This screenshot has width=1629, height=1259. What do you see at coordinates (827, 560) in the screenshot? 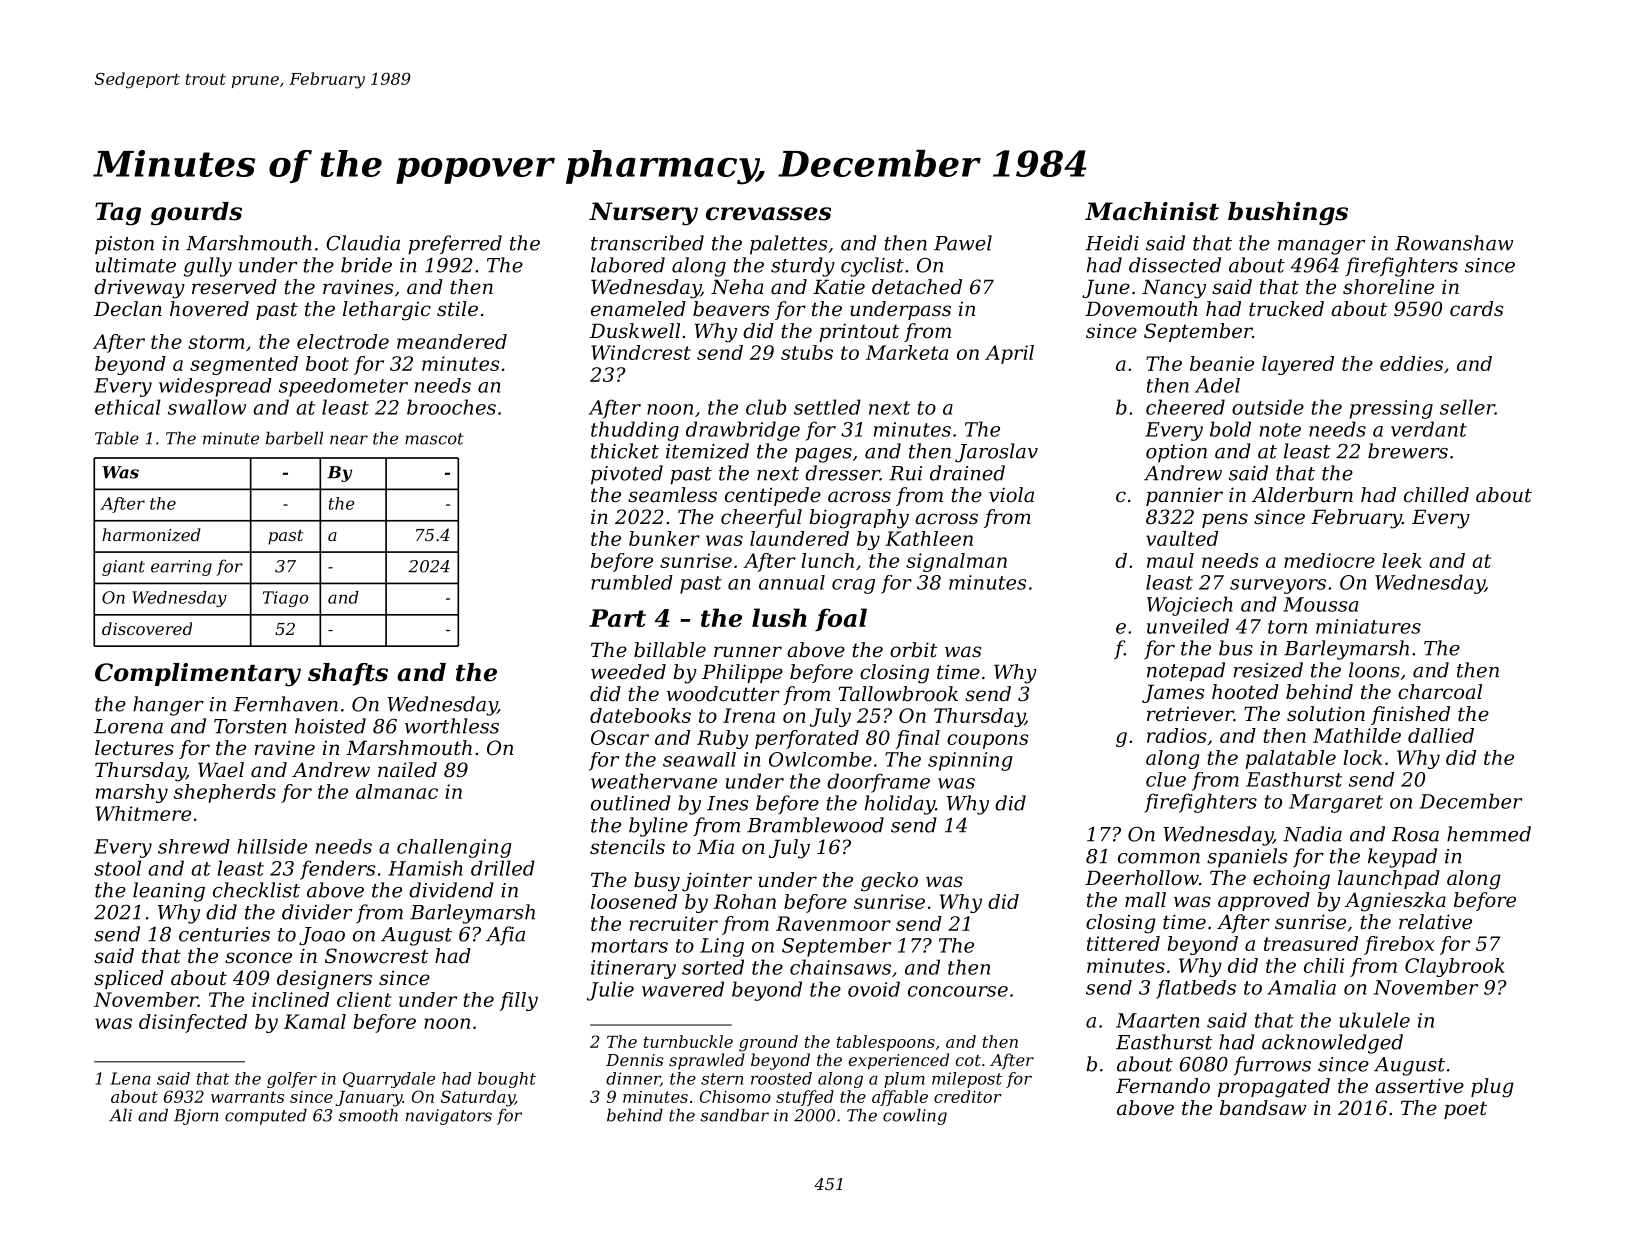
I see `lunch` at bounding box center [827, 560].
